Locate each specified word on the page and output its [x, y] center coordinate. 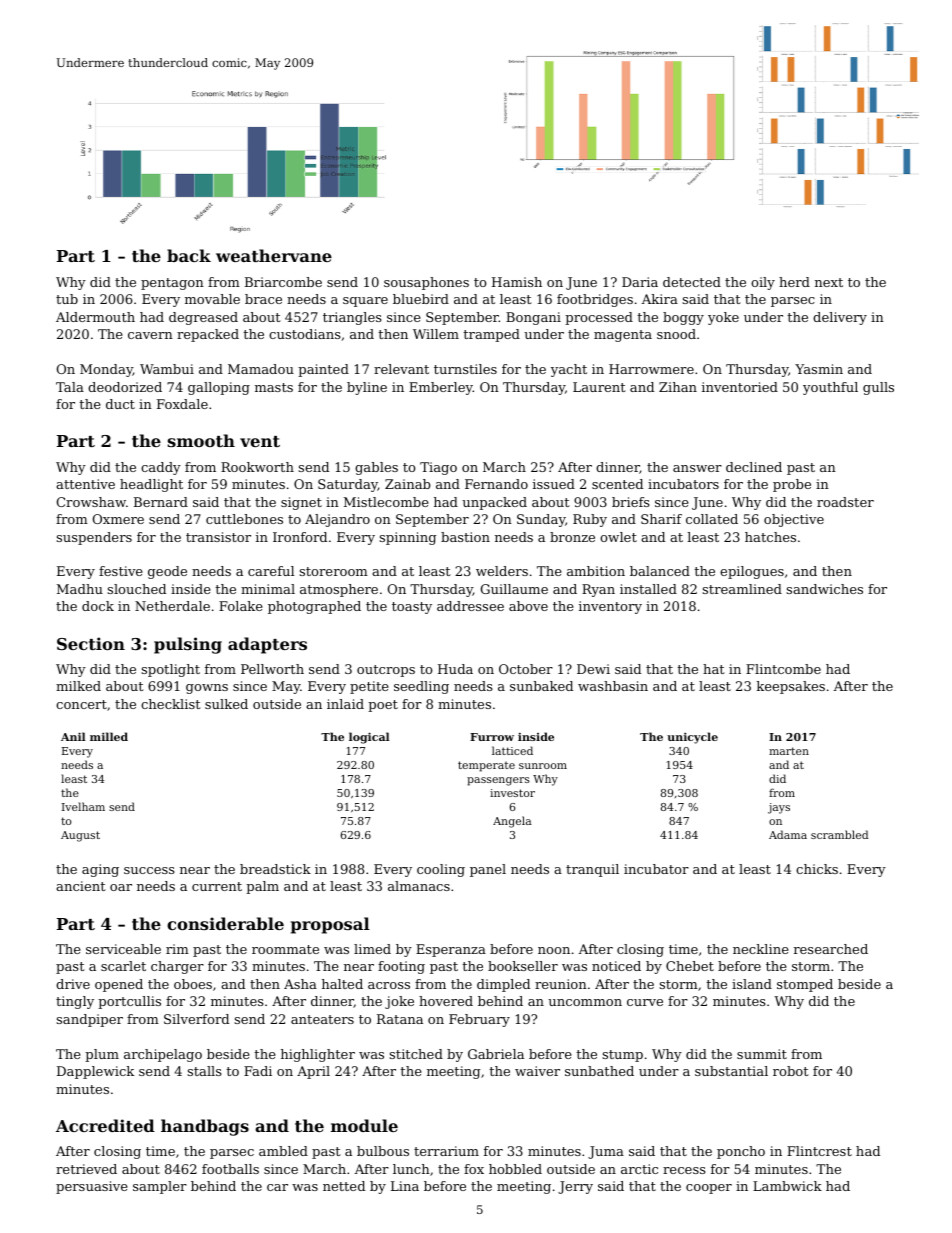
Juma [606, 1152]
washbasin [613, 686]
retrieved [86, 1169]
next [829, 282]
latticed [512, 750]
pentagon [172, 284]
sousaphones [426, 283]
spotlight [171, 670]
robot [791, 1071]
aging [100, 870]
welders [502, 571]
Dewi [593, 669]
